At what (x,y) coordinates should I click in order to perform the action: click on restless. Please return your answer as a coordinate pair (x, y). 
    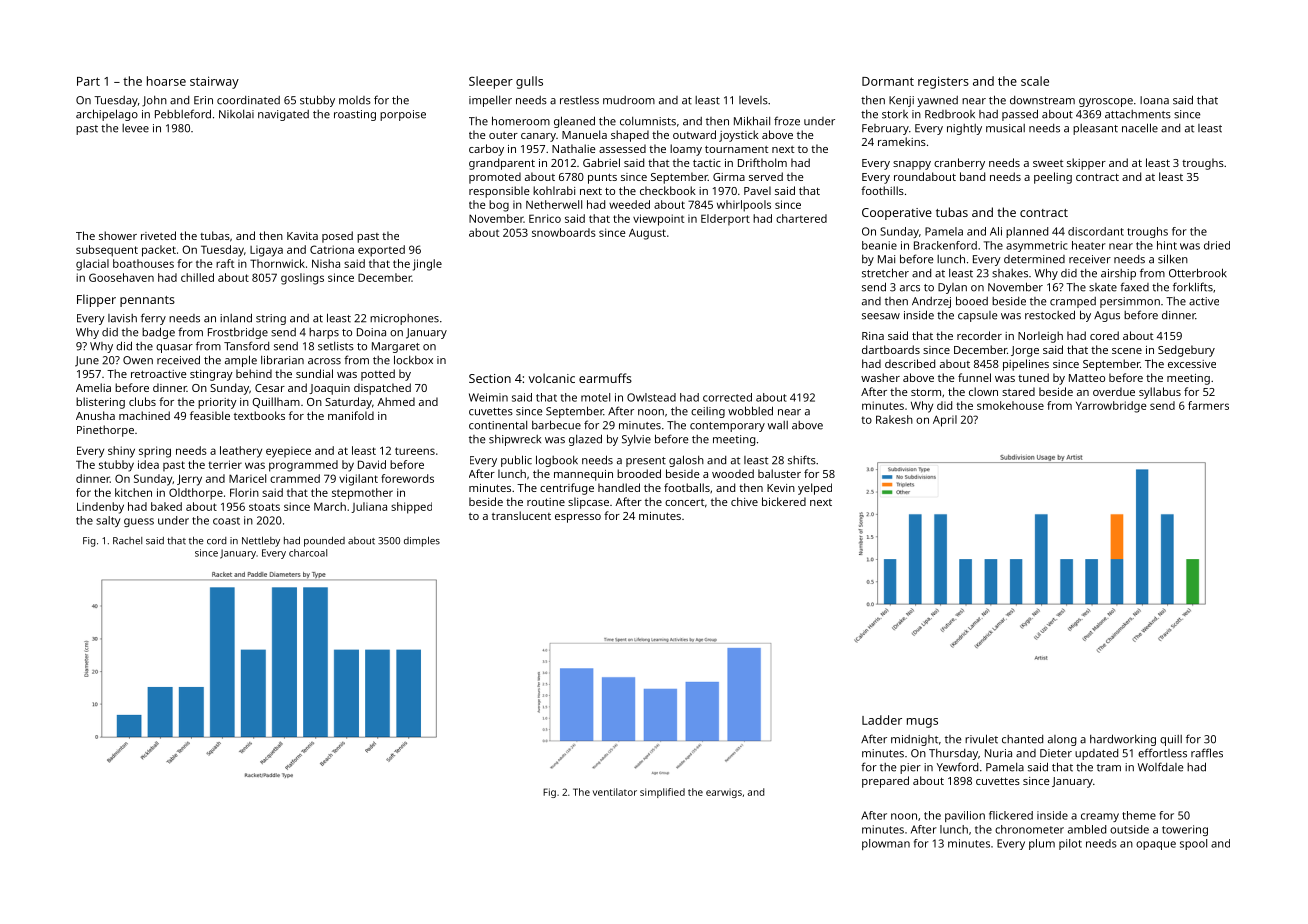
    Looking at the image, I should click on (579, 100).
